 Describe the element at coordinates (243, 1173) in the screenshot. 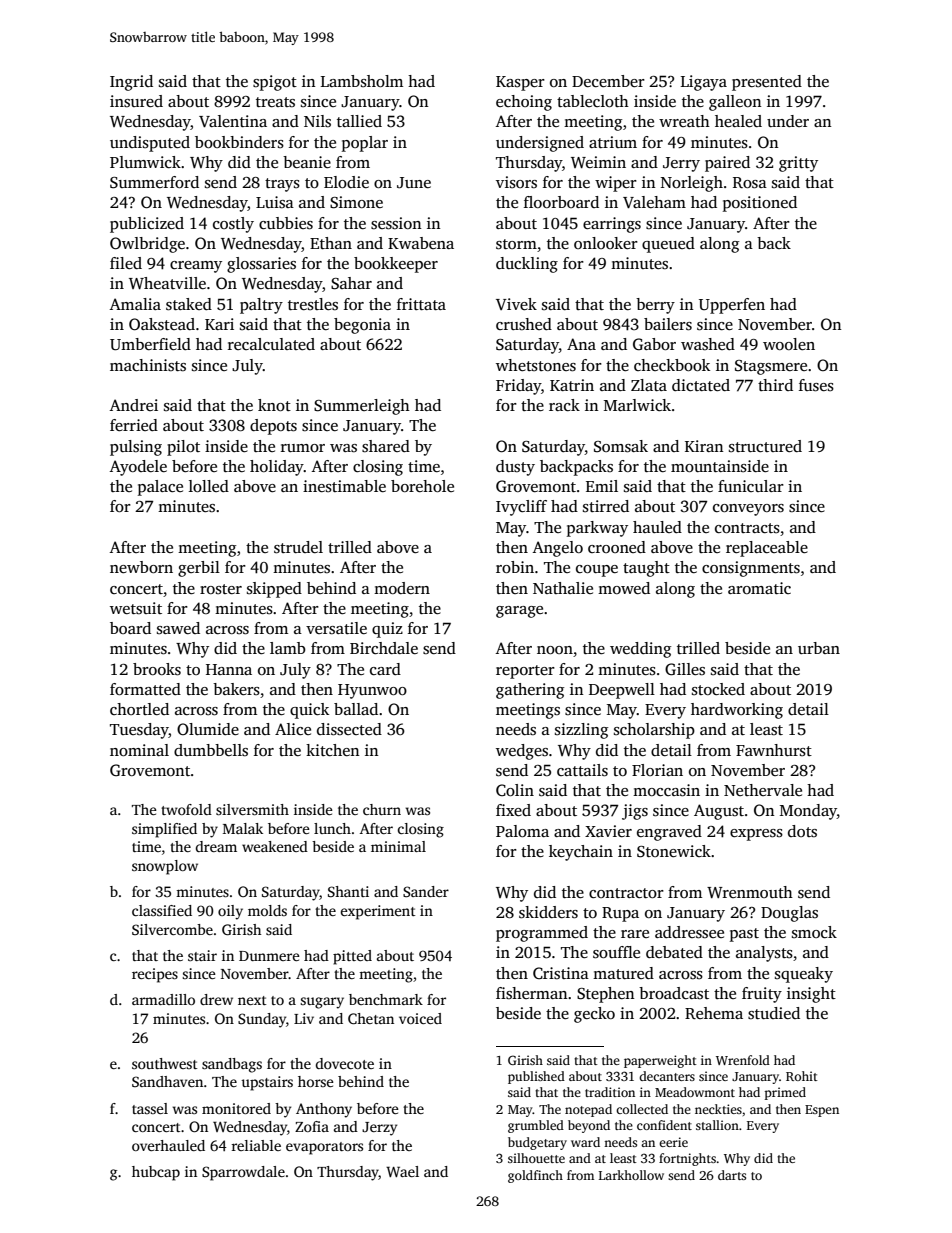

I see `Sparrowdale` at that location.
